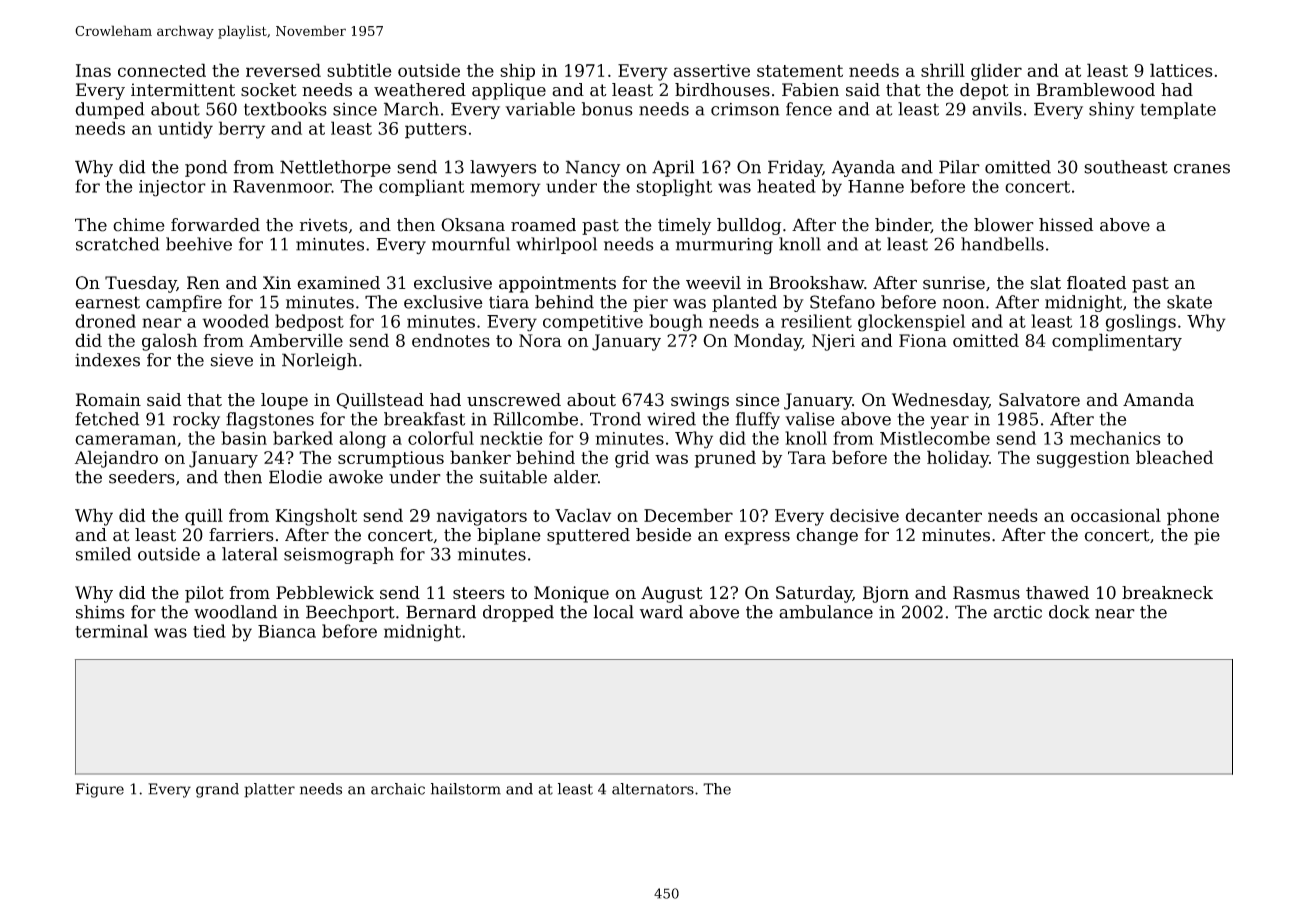  Describe the element at coordinates (1066, 225) in the image. I see `hissed` at that location.
